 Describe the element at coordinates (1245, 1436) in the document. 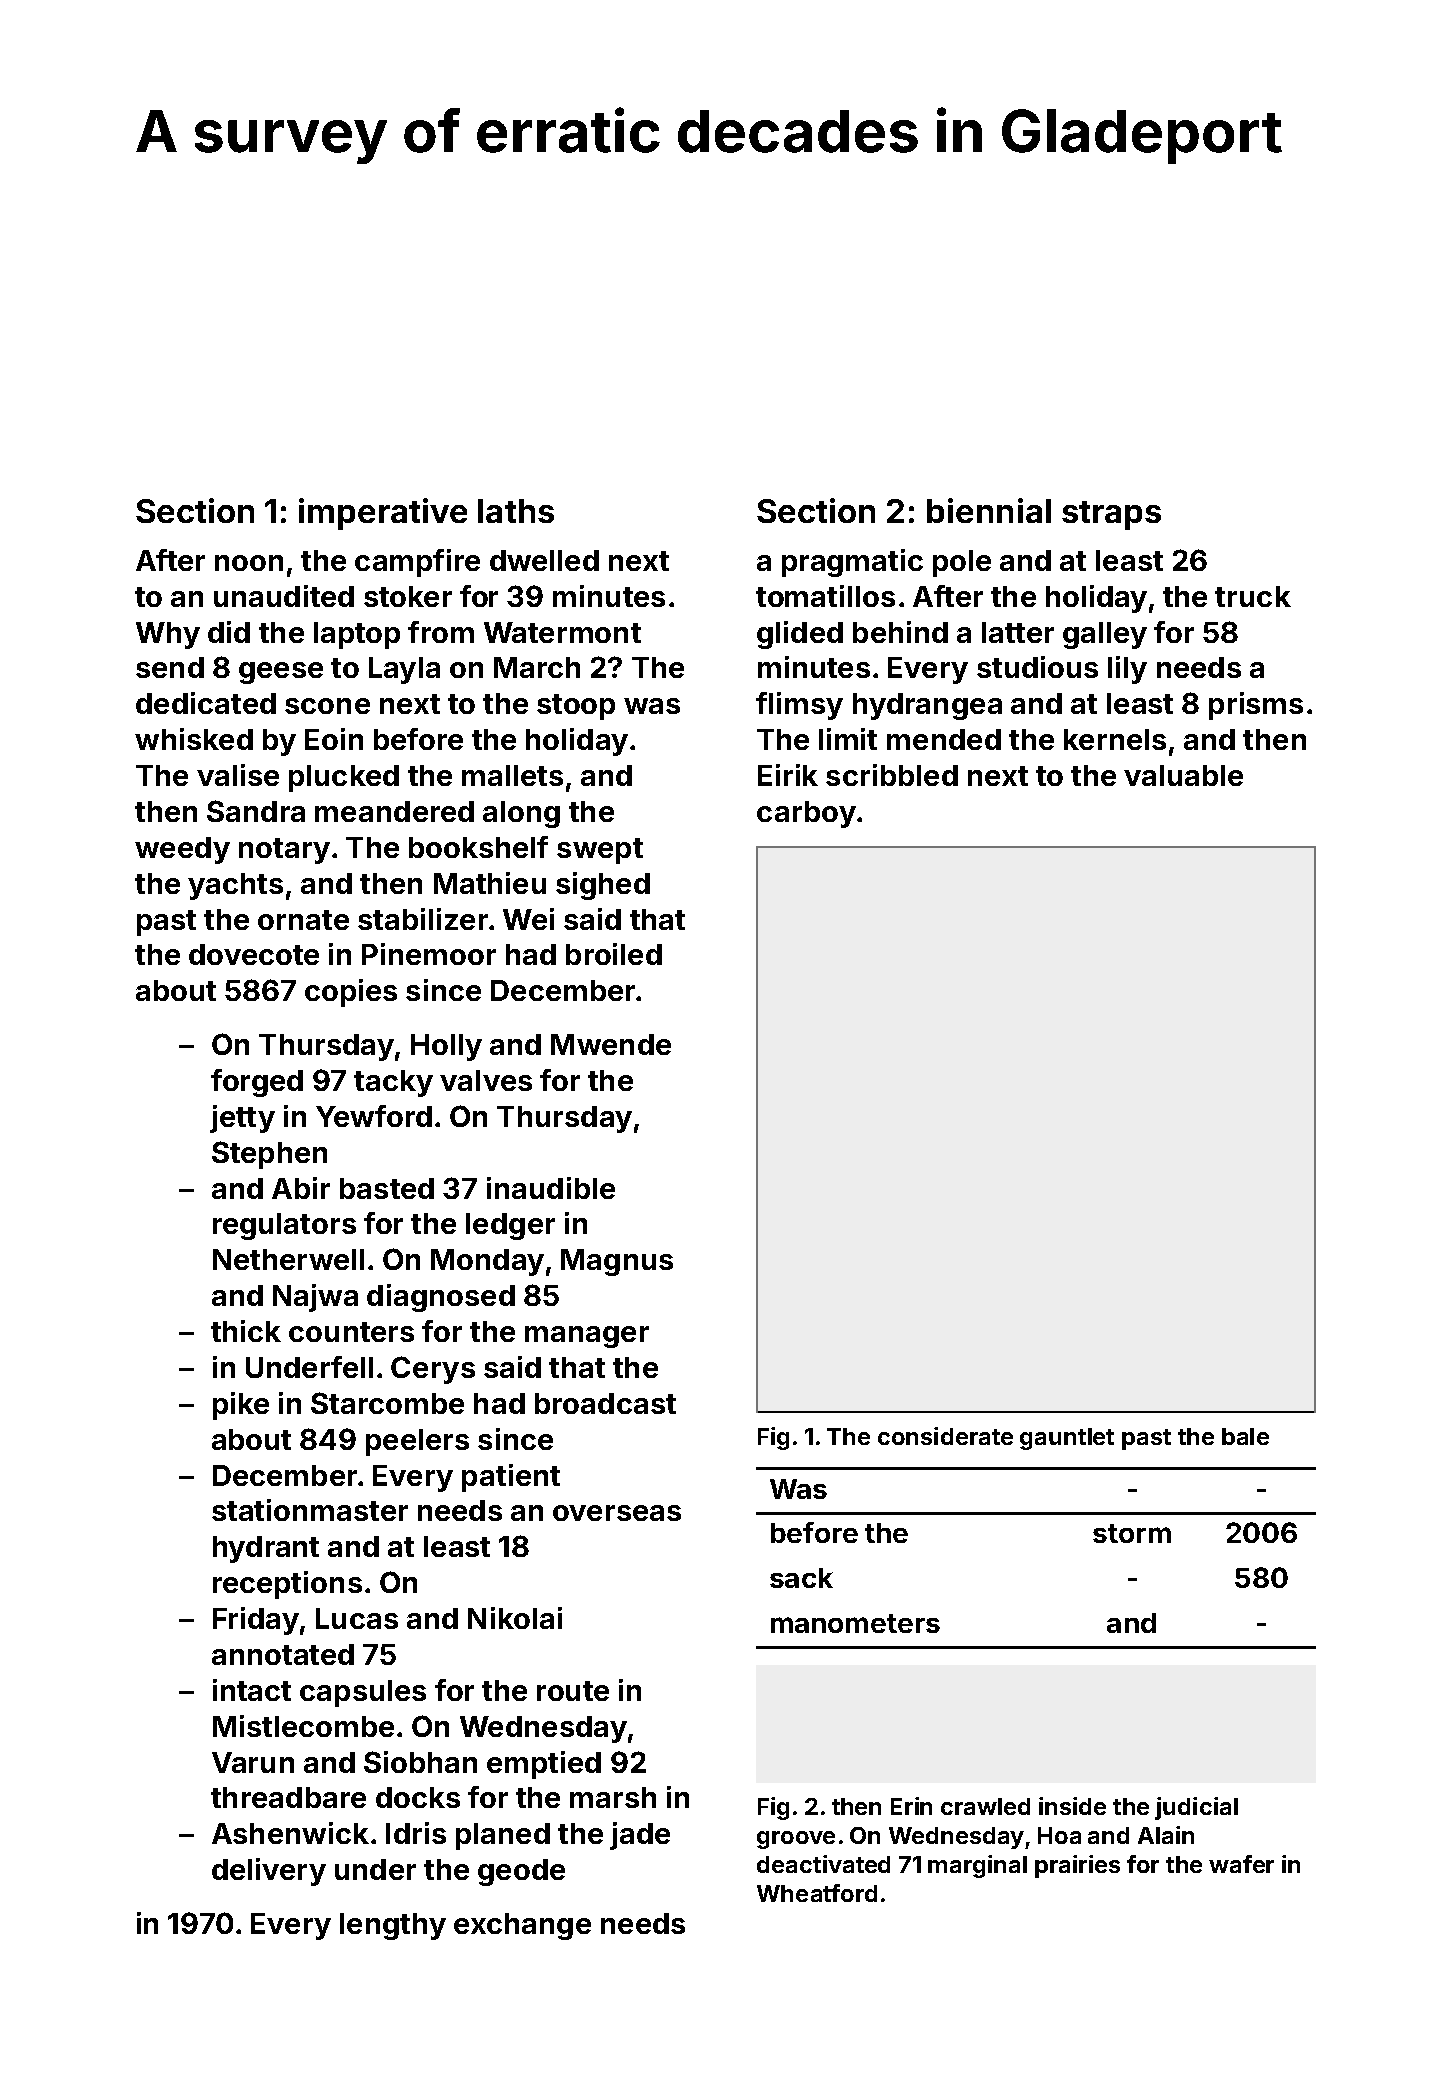

I see `bale` at that location.
